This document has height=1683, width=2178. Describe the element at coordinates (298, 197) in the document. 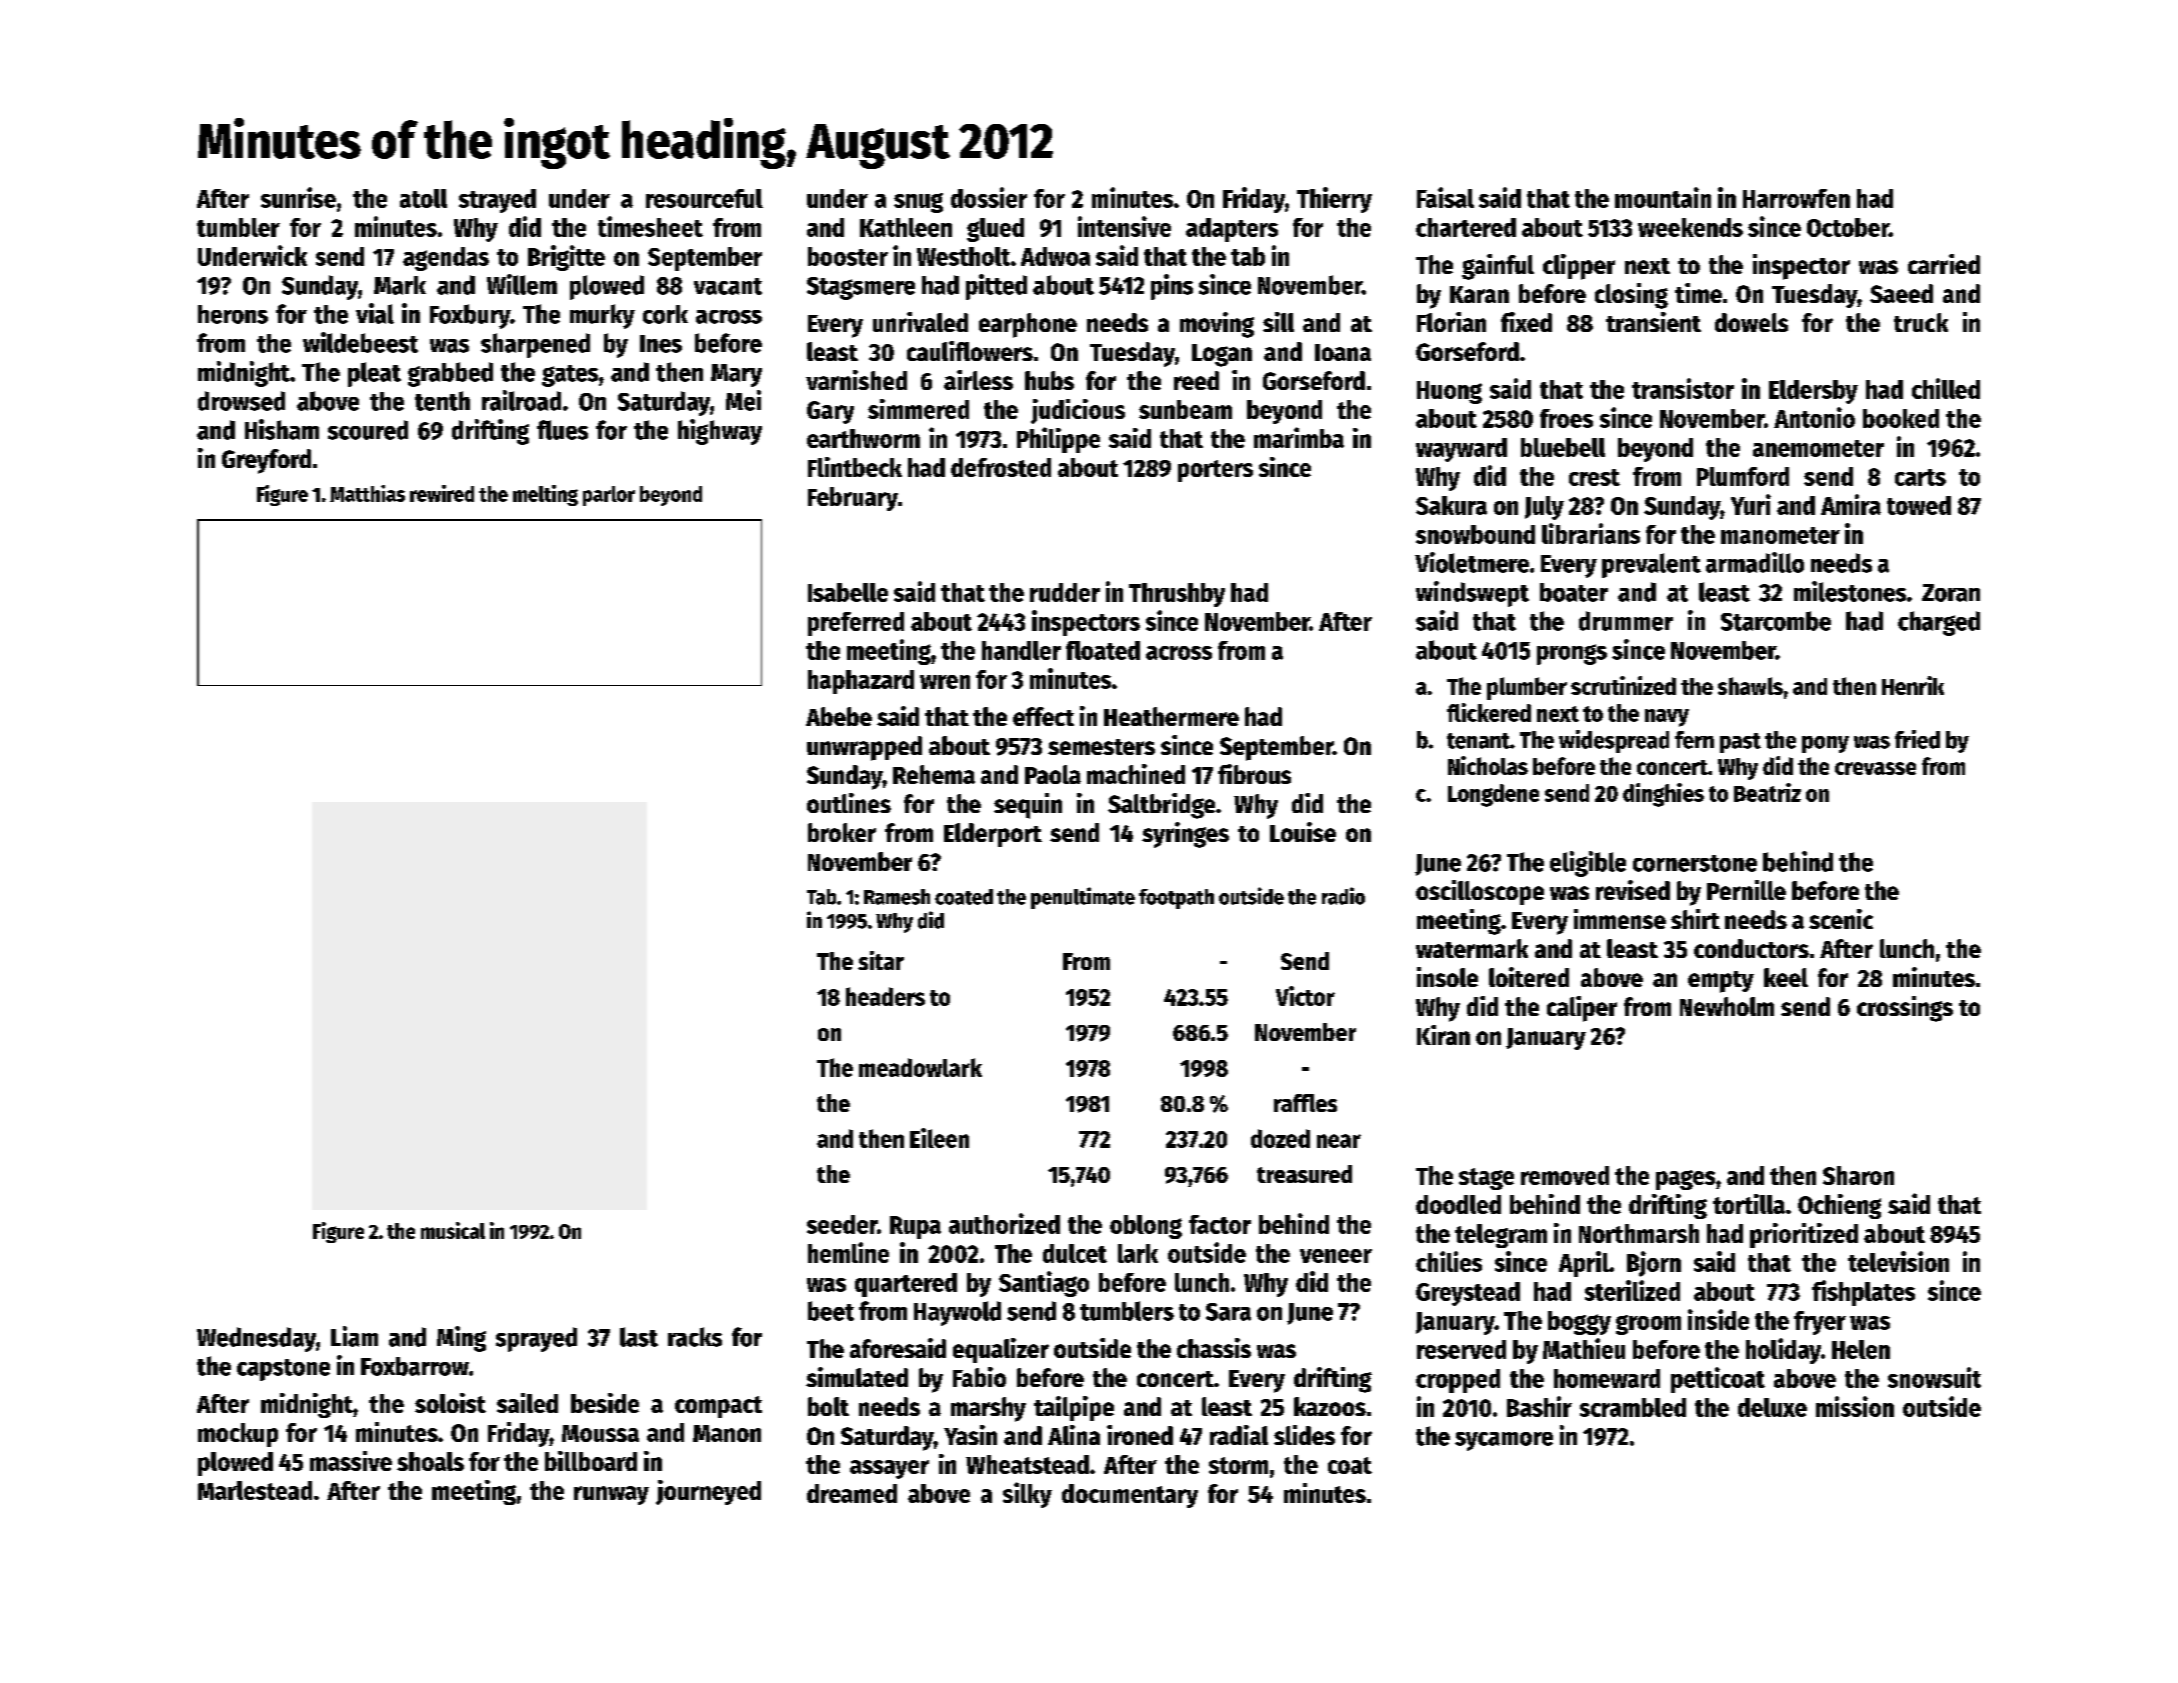

I see `sunrise` at that location.
